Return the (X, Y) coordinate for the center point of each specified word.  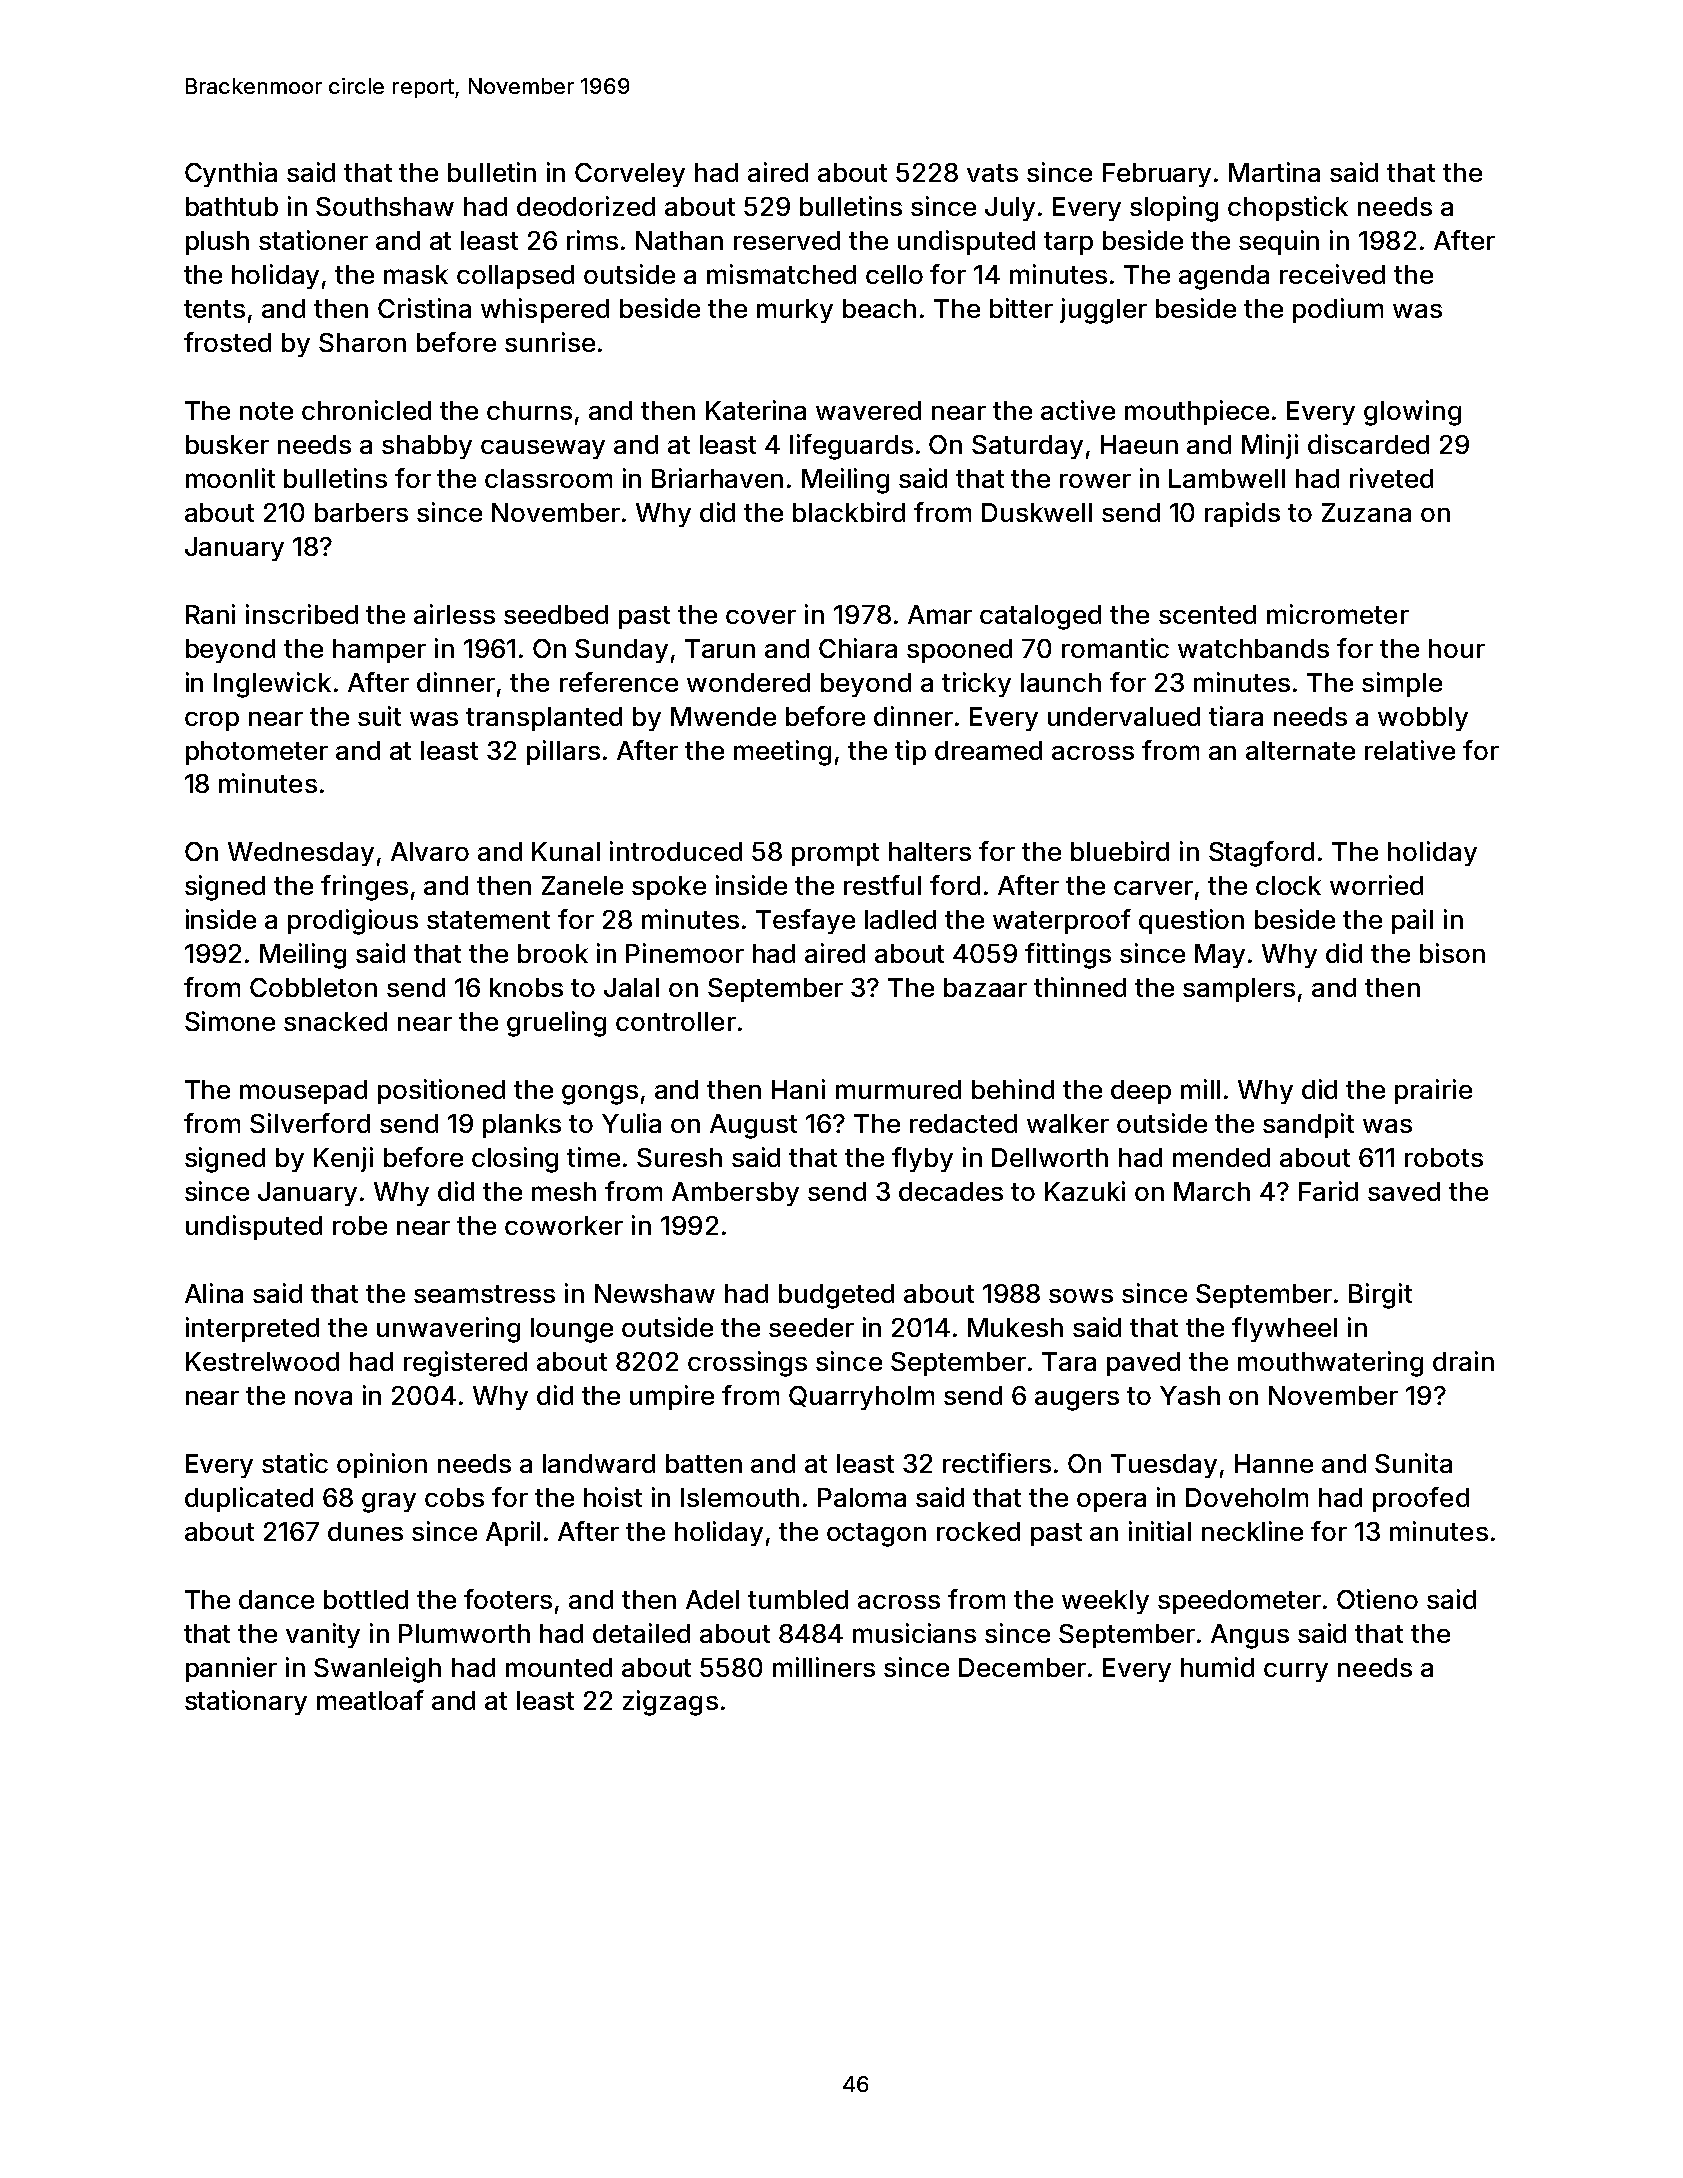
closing (515, 1160)
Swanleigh (377, 1670)
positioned (441, 1091)
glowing (1412, 413)
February (1157, 175)
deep (1141, 1092)
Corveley (630, 175)
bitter (1021, 308)
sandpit (1308, 1125)
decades (951, 1191)
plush (217, 243)
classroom (548, 478)
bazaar (985, 987)
